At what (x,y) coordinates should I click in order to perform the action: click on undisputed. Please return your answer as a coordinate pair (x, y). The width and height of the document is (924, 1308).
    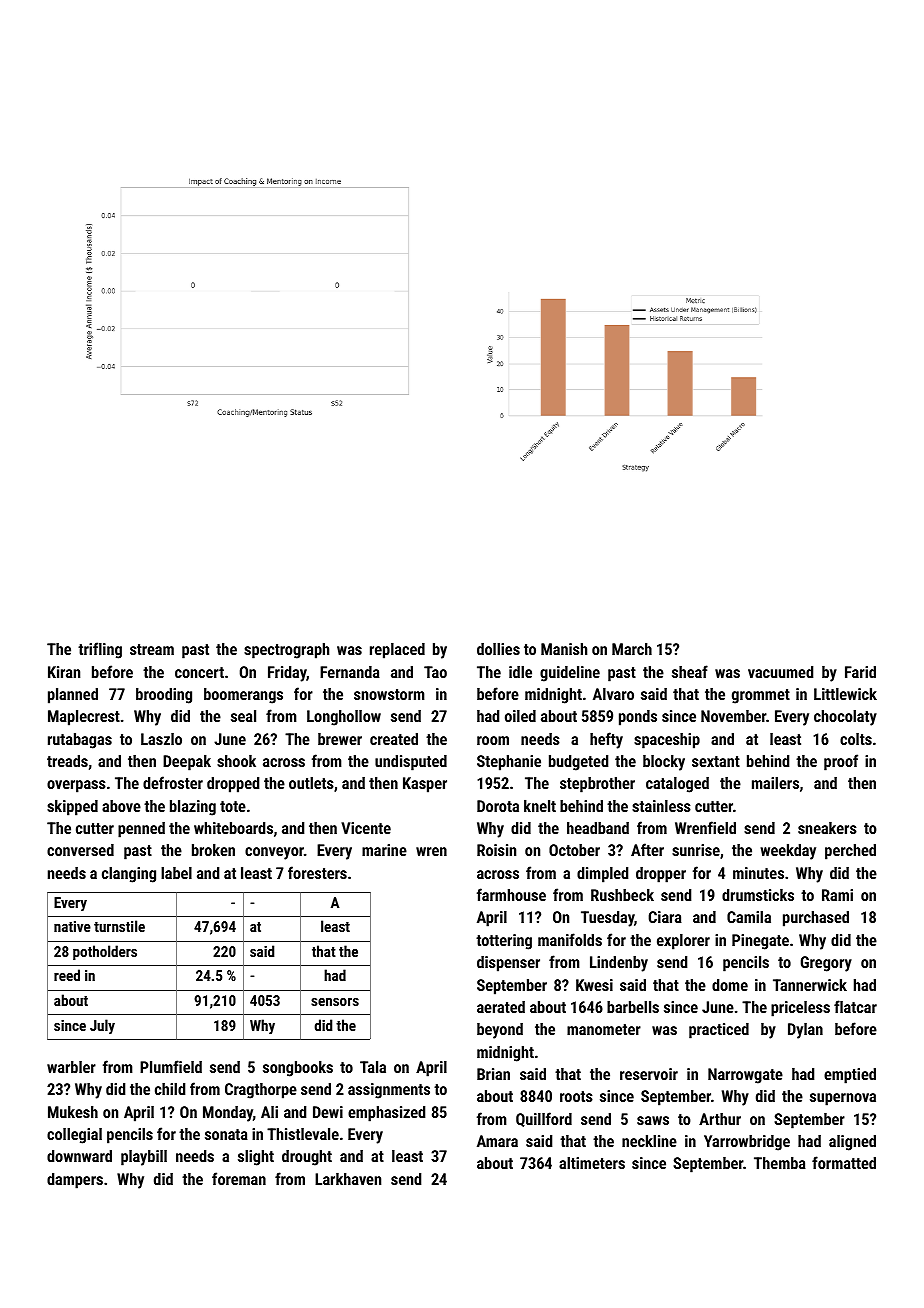
    Looking at the image, I should click on (411, 763).
